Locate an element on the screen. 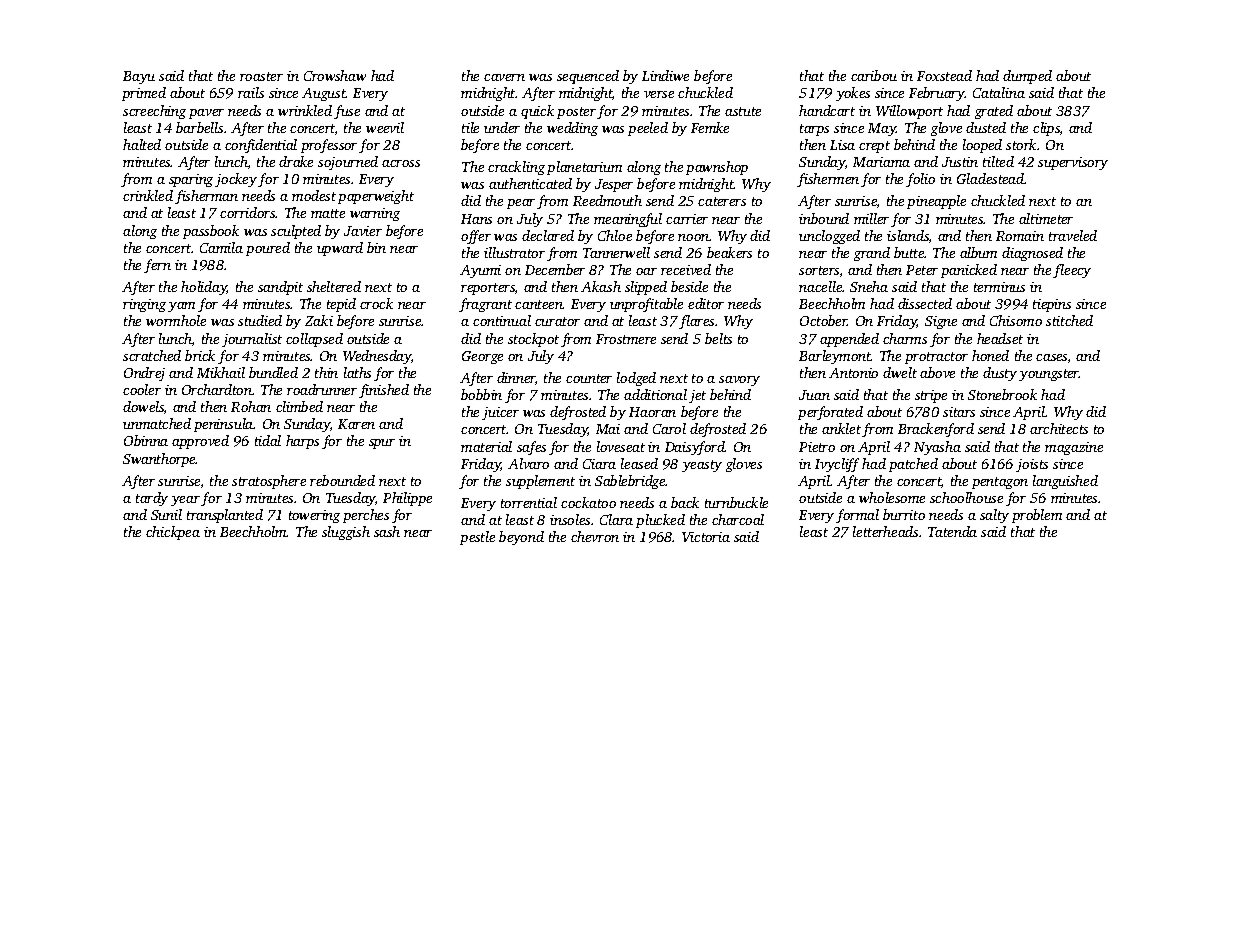 The image size is (1233, 952). Frostmere is located at coordinates (626, 339).
